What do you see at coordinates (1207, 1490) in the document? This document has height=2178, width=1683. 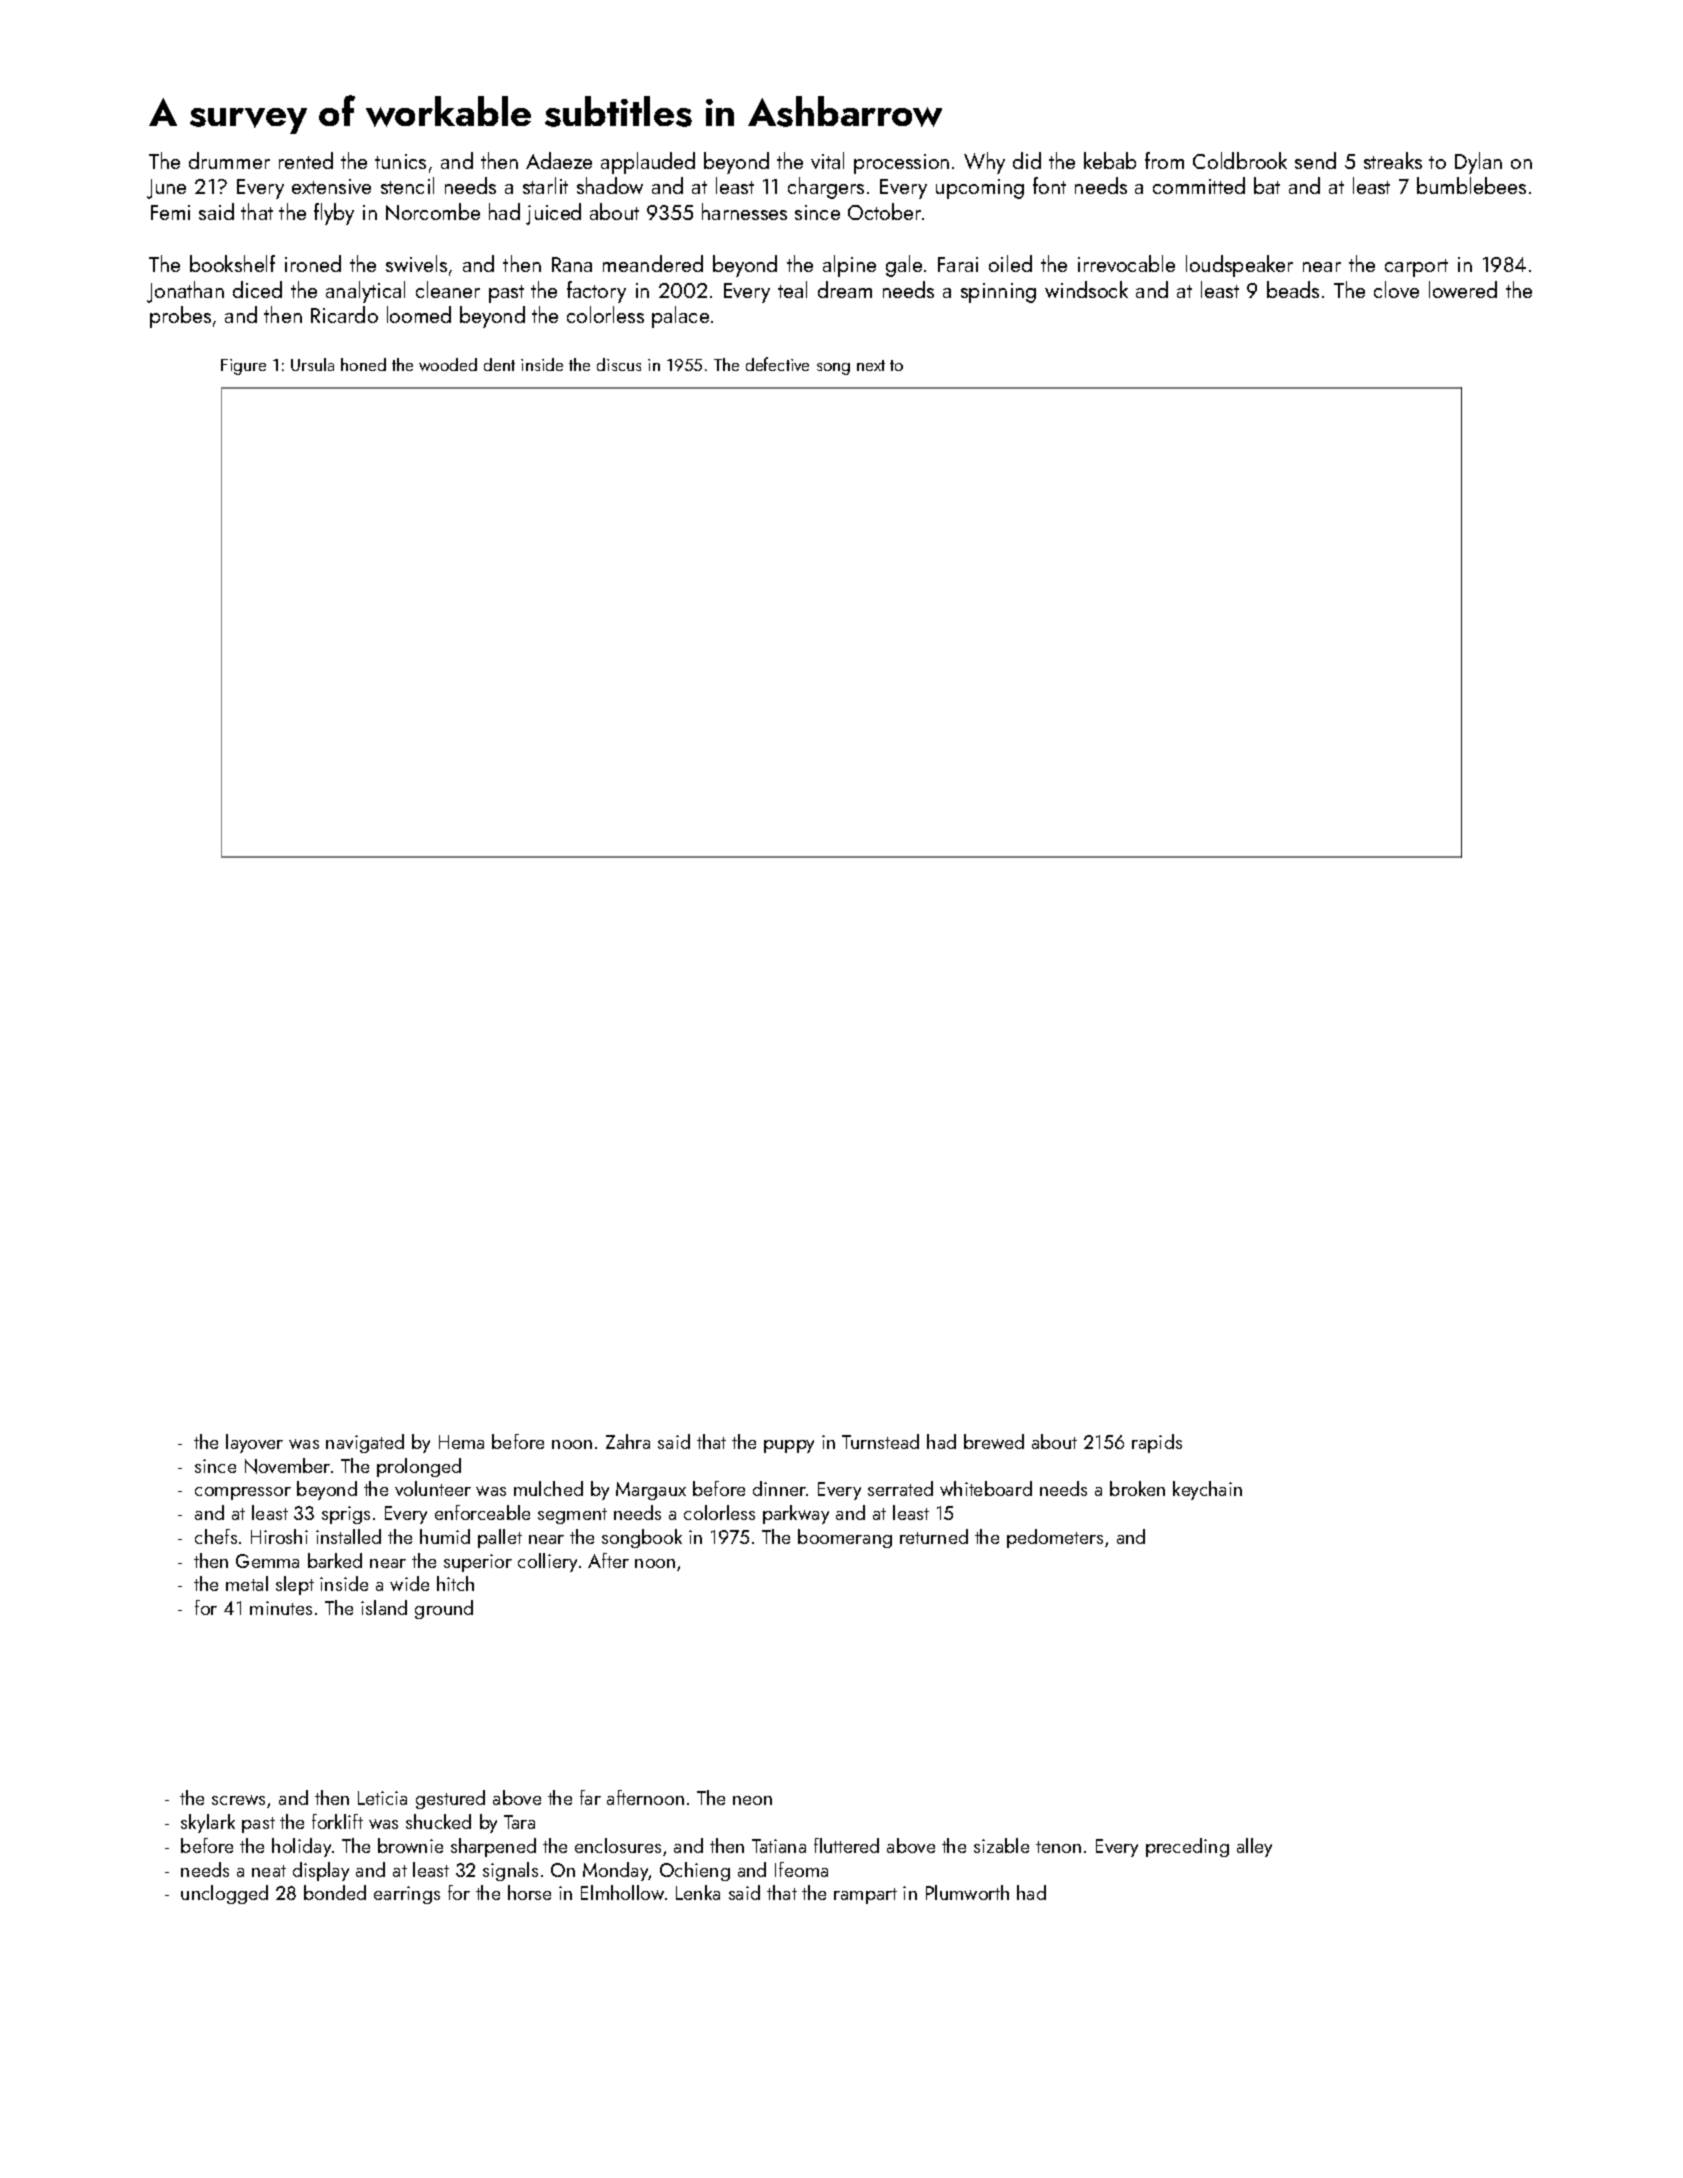 I see `keychain` at bounding box center [1207, 1490].
